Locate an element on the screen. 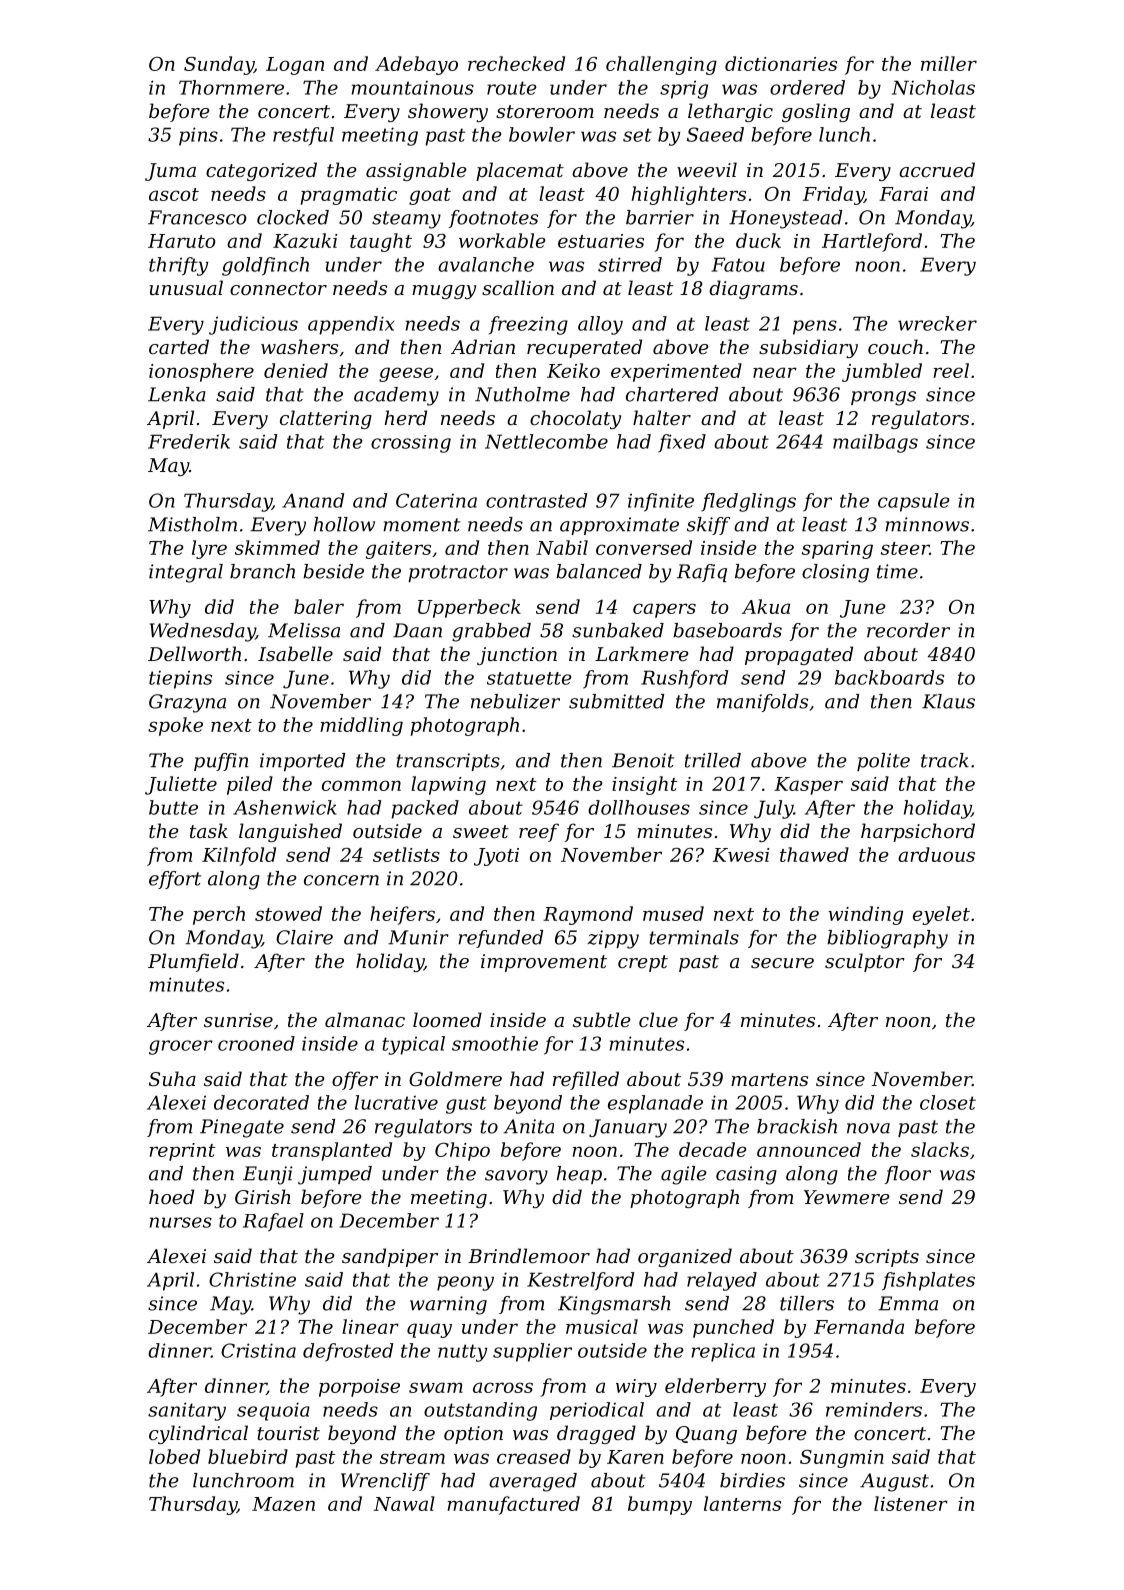 Image resolution: width=1124 pixels, height=1590 pixels. arduous is located at coordinates (936, 854).
